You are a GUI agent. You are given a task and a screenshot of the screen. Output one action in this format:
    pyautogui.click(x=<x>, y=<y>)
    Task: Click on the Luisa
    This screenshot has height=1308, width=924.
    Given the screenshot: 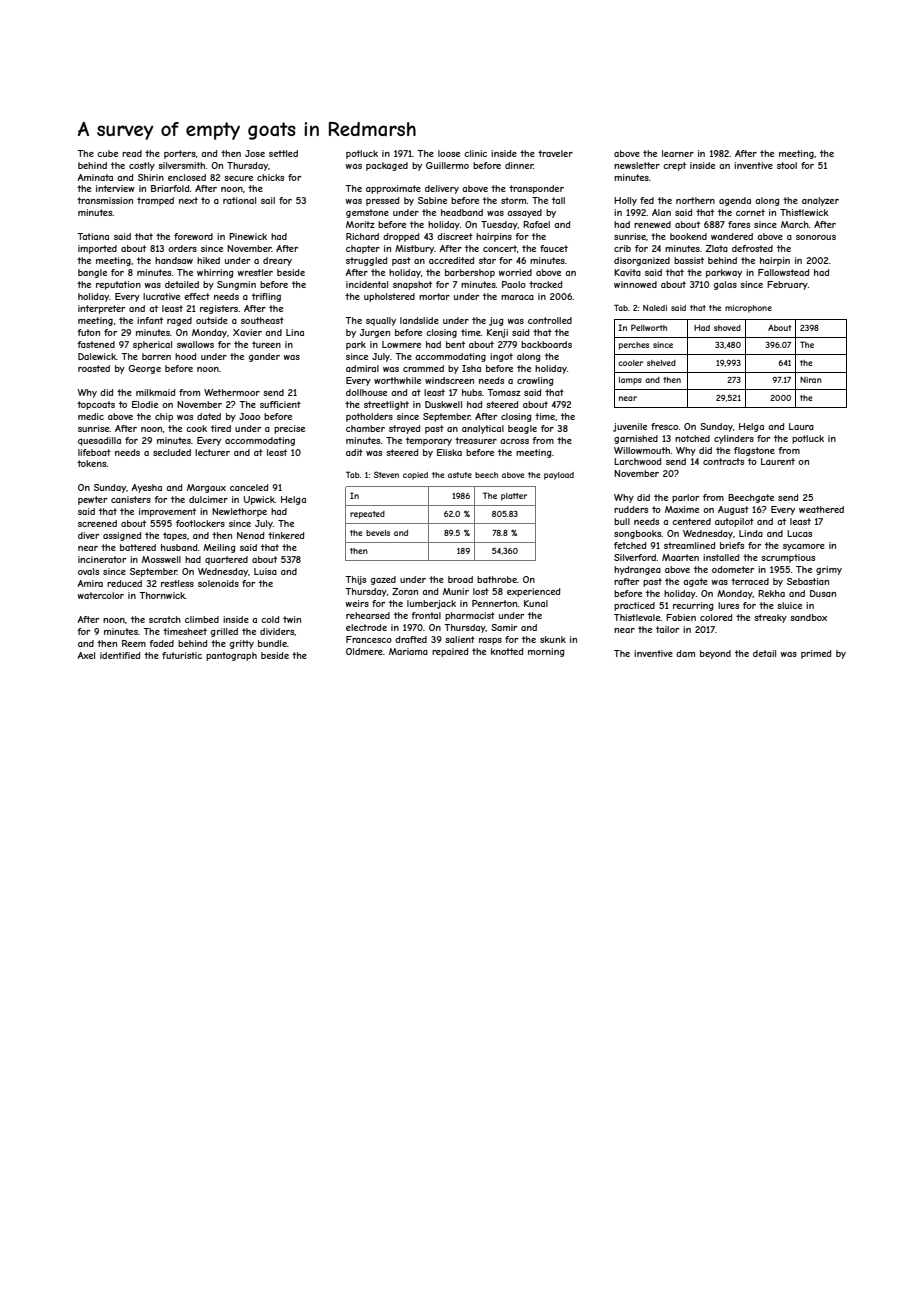 What is the action you would take?
    pyautogui.click(x=265, y=571)
